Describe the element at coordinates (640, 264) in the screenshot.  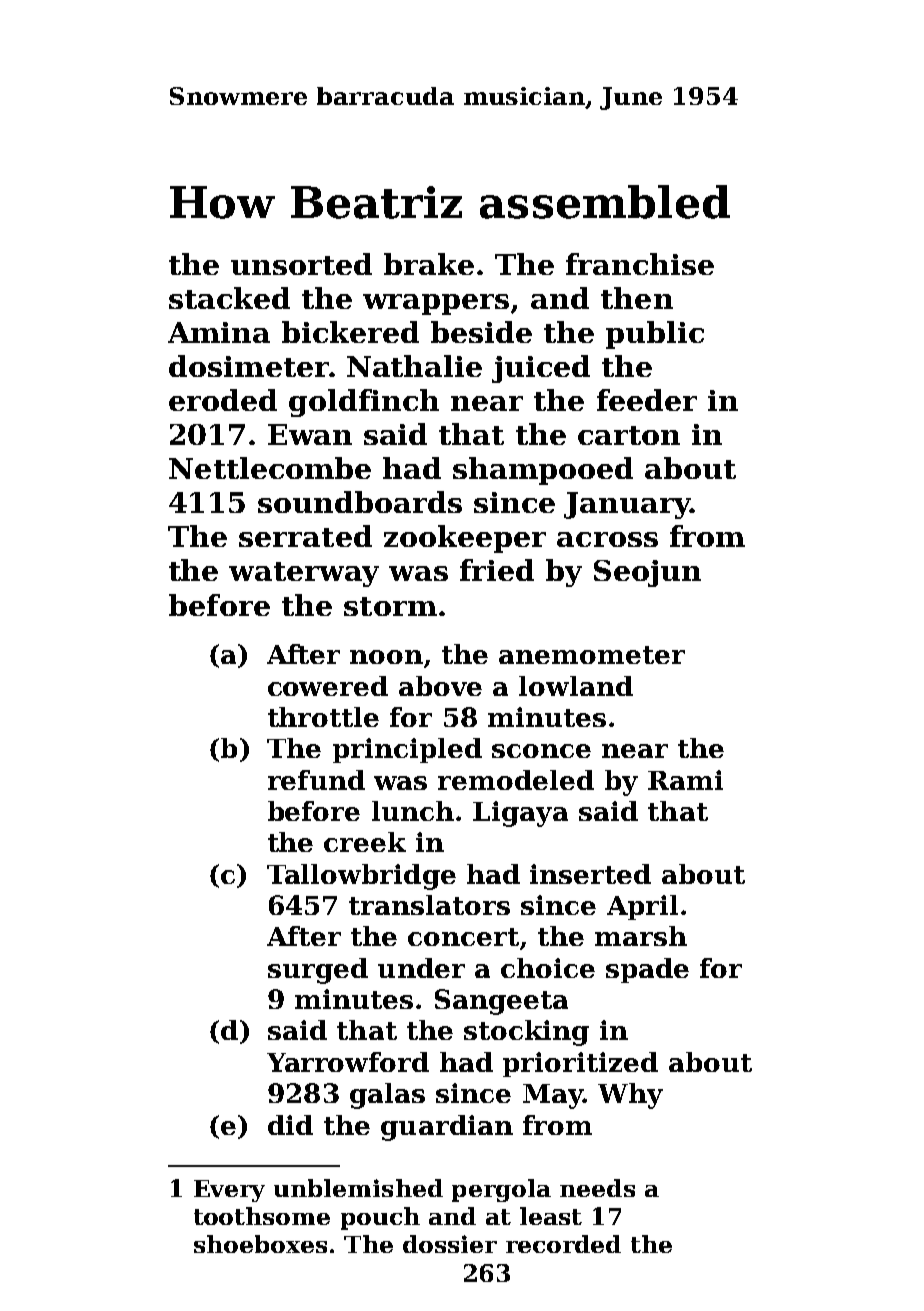
I see `franchise` at that location.
